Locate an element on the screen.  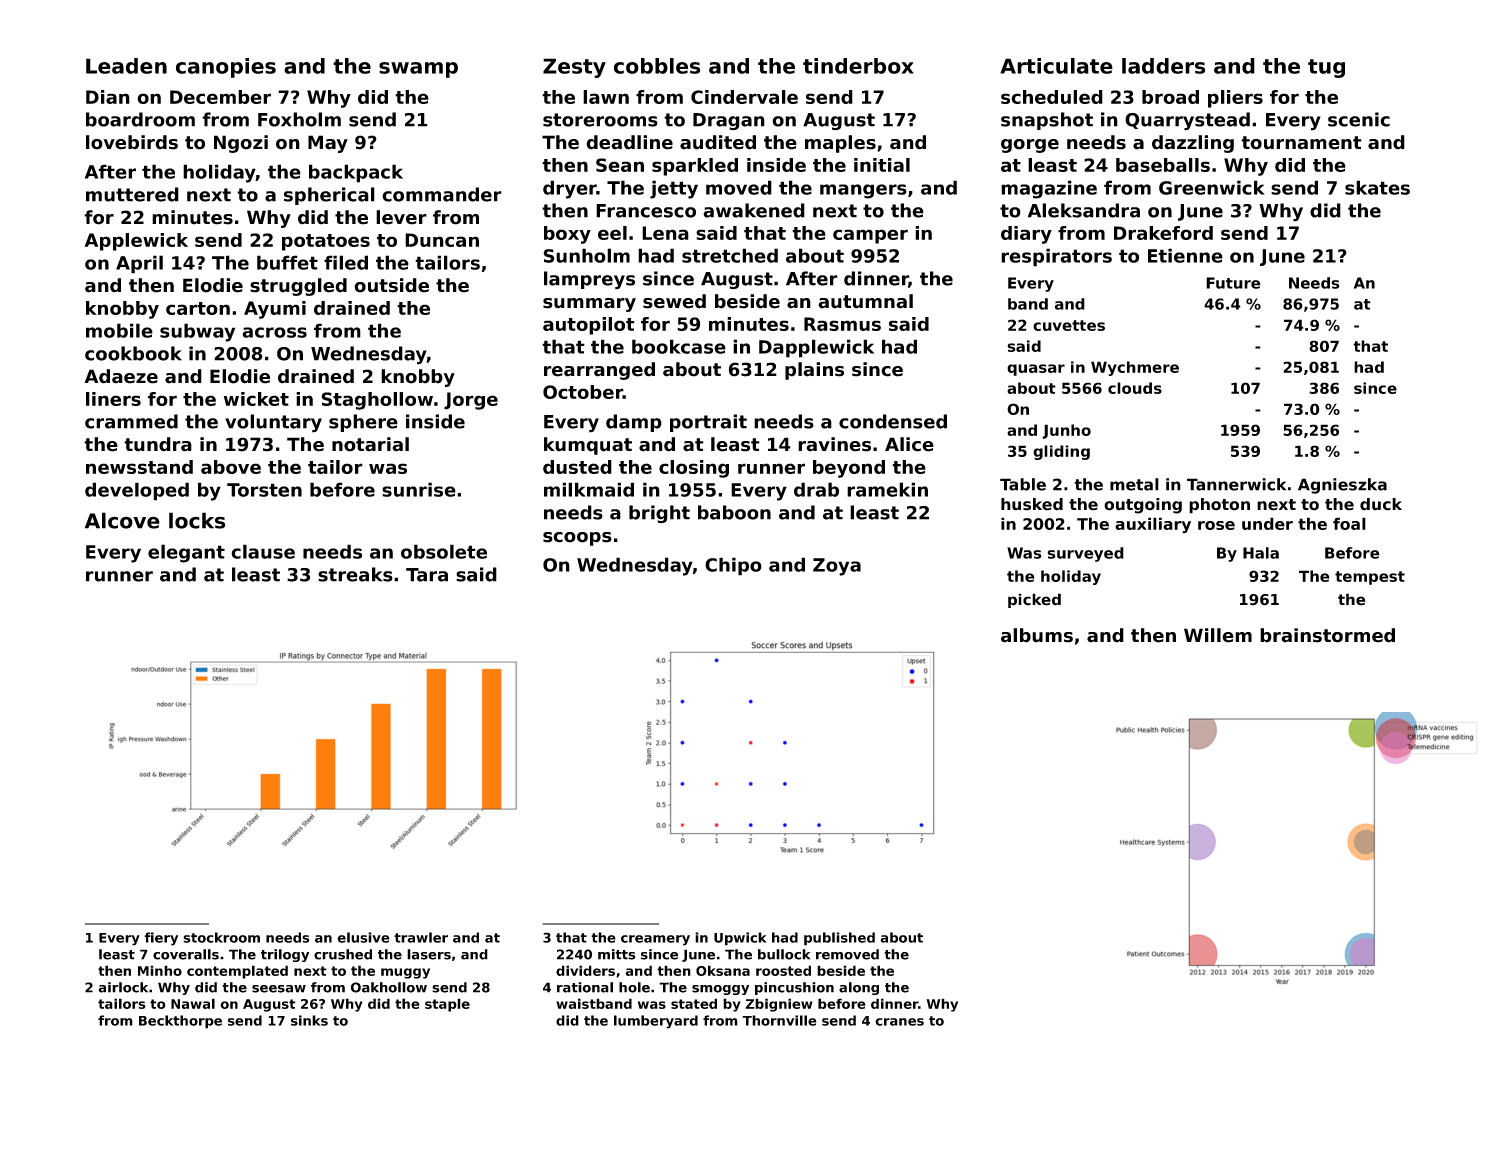
Chipo is located at coordinates (733, 566).
